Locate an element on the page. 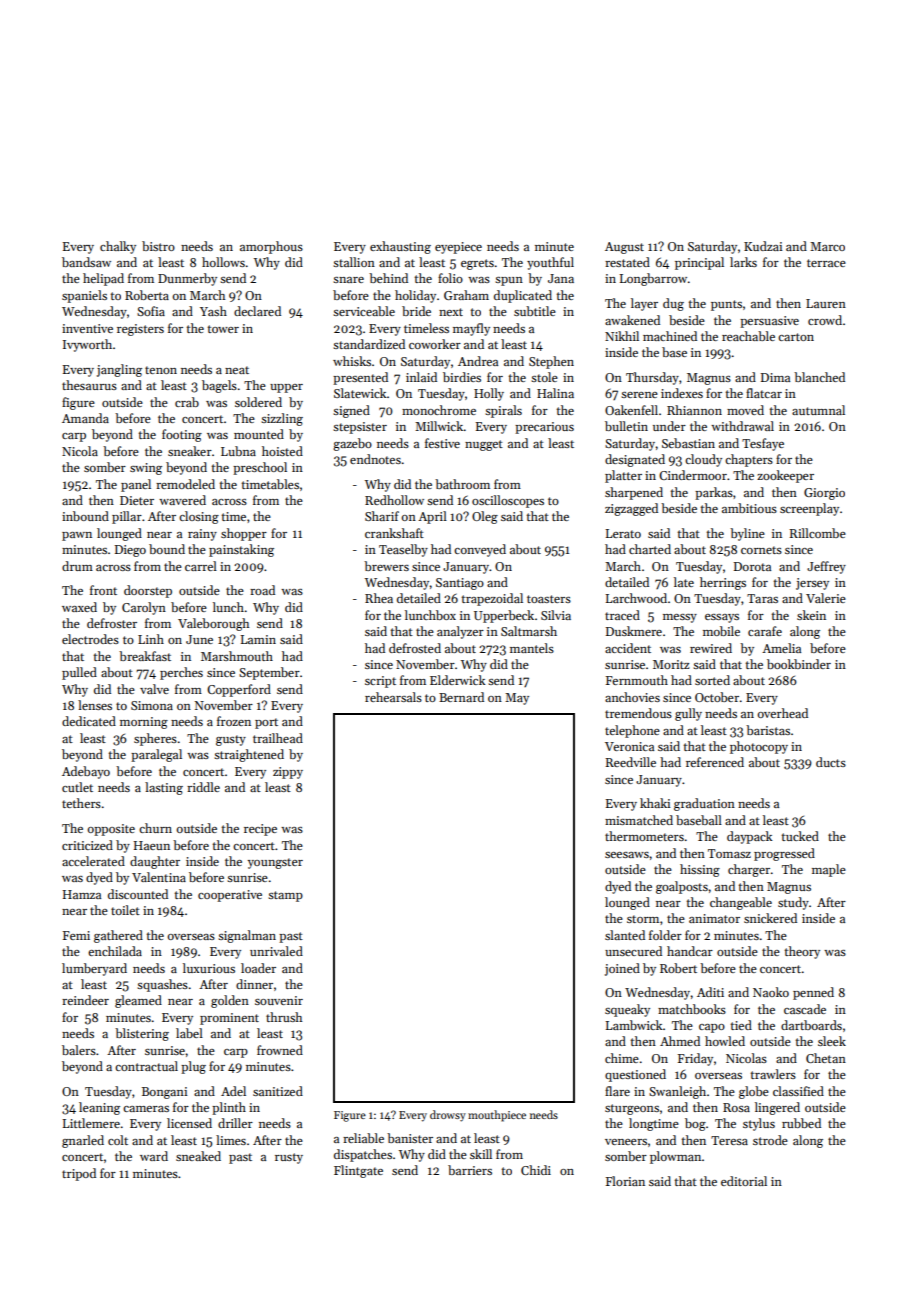 This document has height=1316, width=908. maple is located at coordinates (829, 870).
